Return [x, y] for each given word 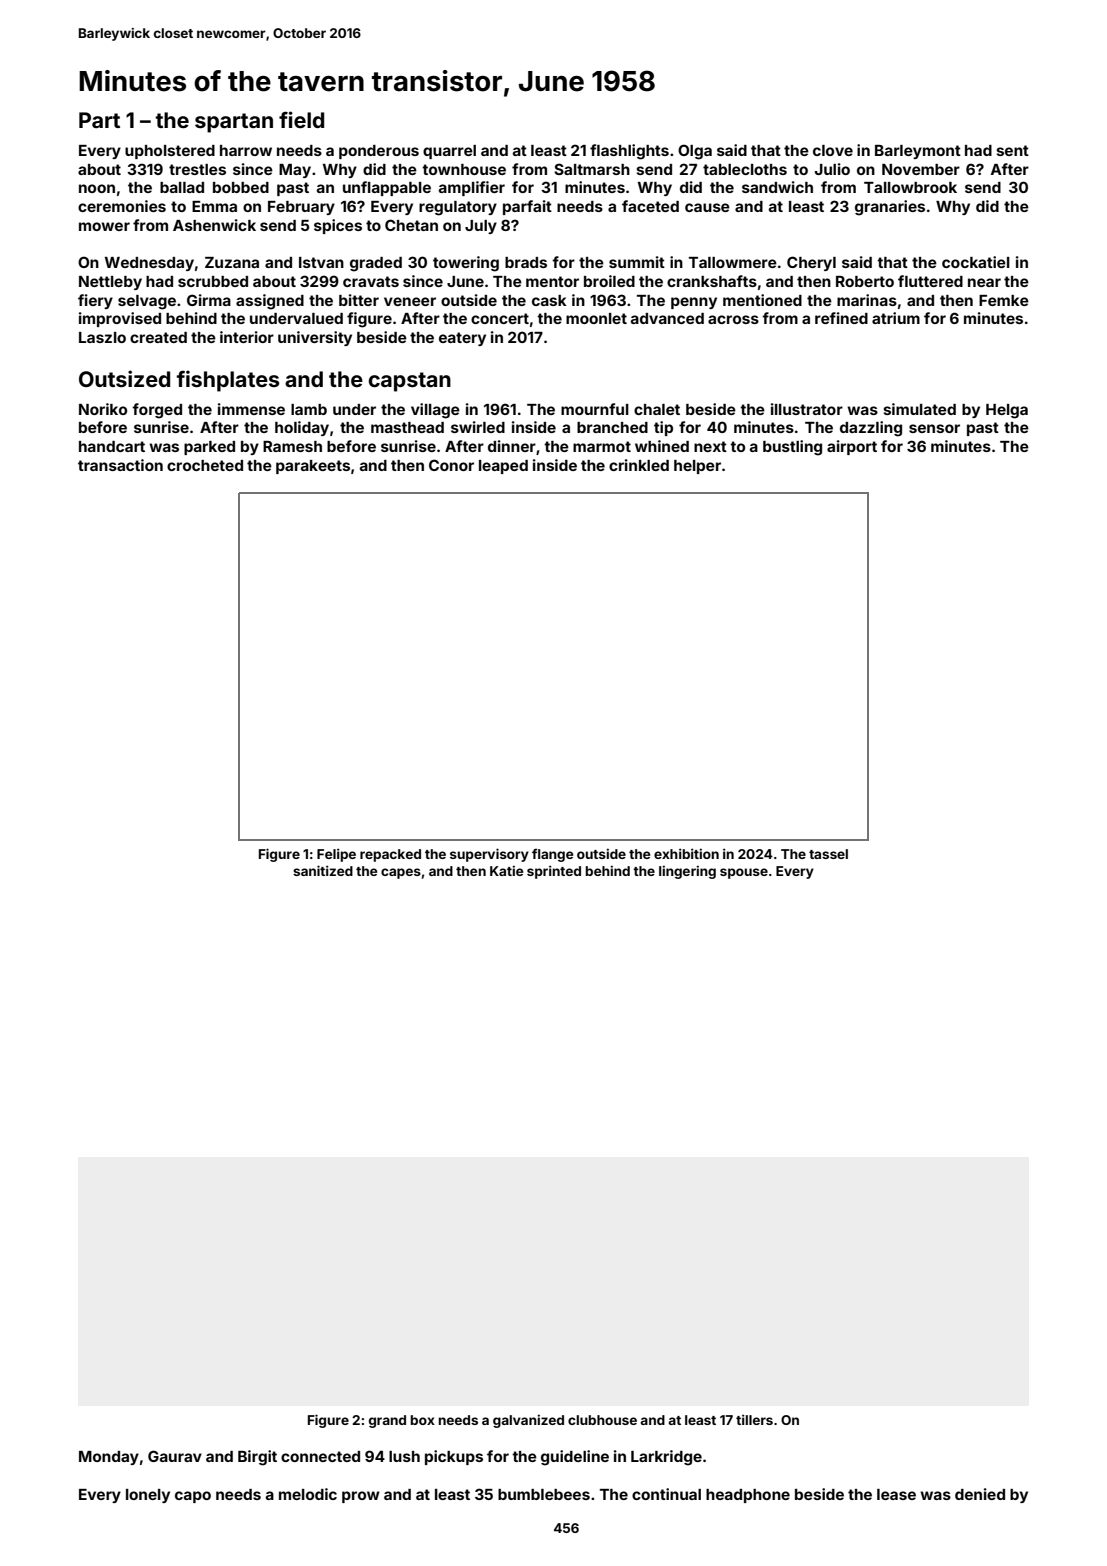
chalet [657, 409]
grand [387, 1421]
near [984, 282]
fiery [95, 301]
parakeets [313, 467]
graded [376, 264]
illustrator [807, 409]
